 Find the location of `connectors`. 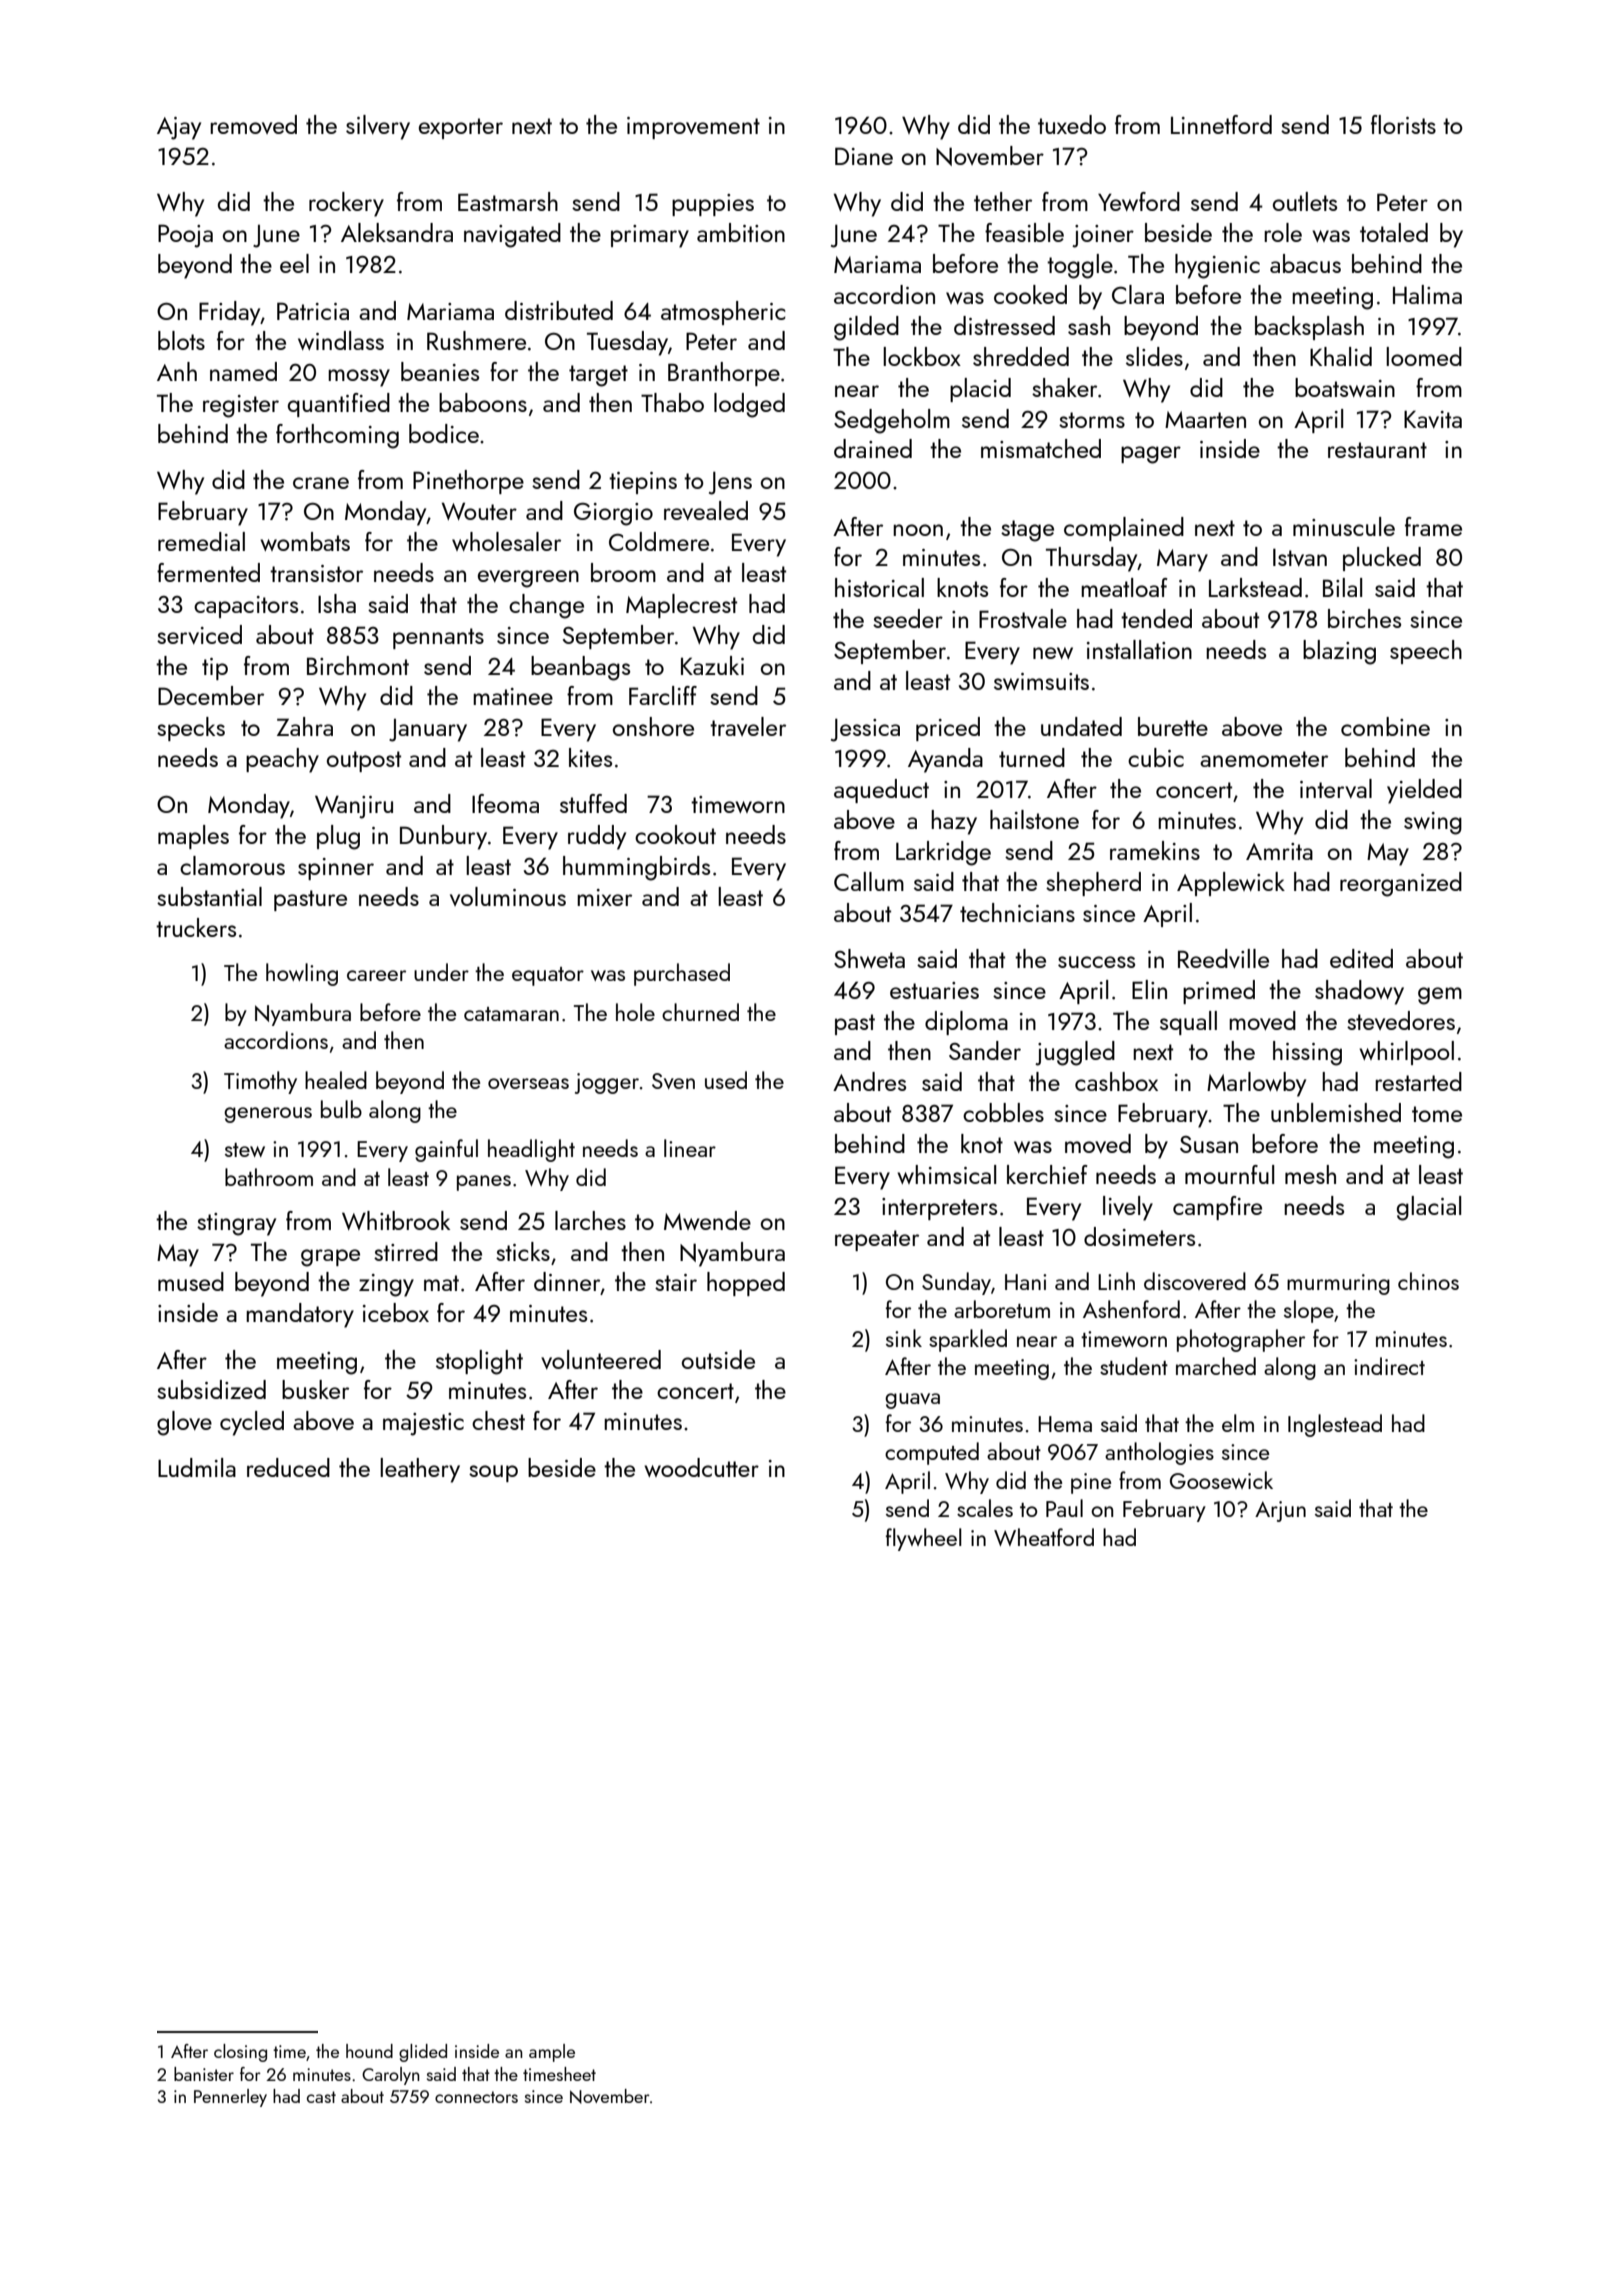

connectors is located at coordinates (476, 2097).
